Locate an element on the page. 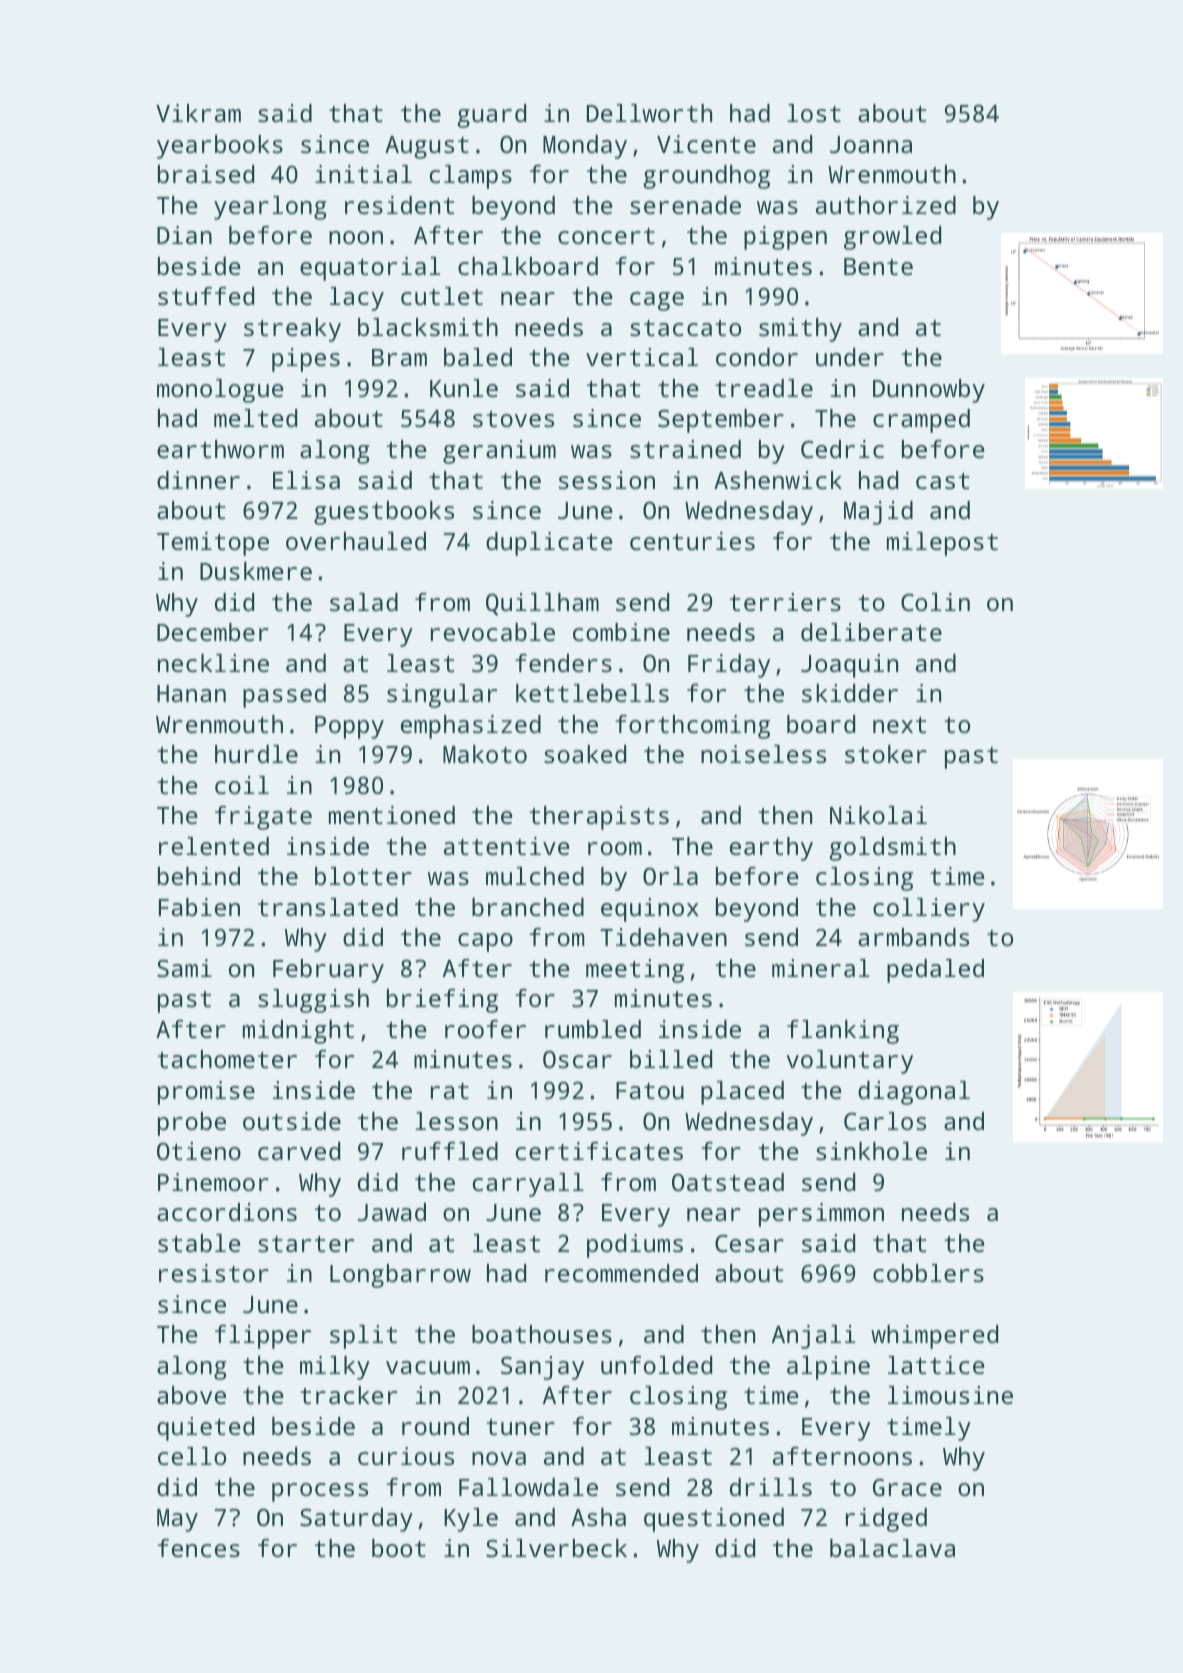 The image size is (1183, 1673). serenade is located at coordinates (685, 205).
